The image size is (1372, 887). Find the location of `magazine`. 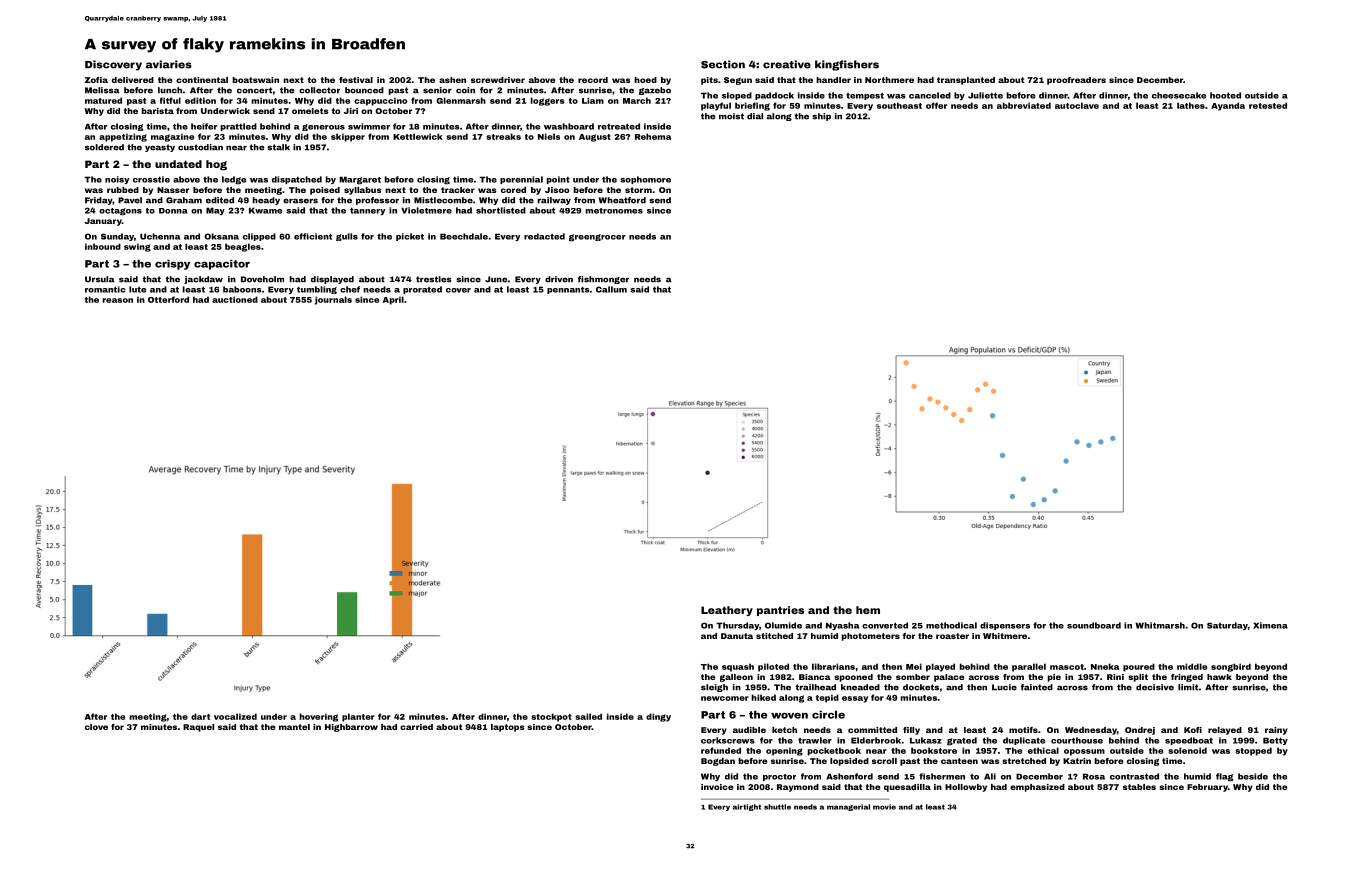

magazine is located at coordinates (172, 137).
